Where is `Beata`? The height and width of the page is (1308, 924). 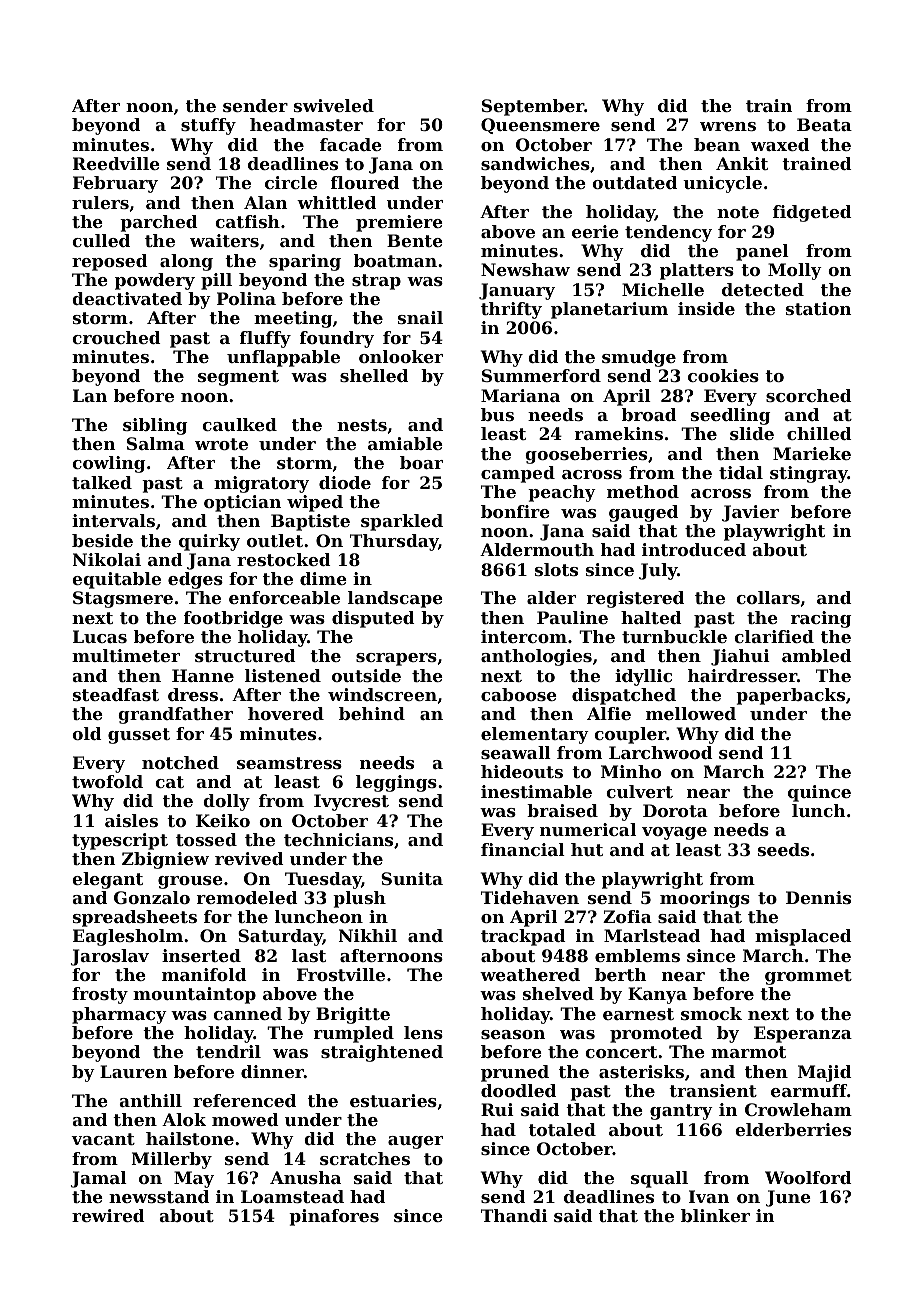 Beata is located at coordinates (824, 124).
